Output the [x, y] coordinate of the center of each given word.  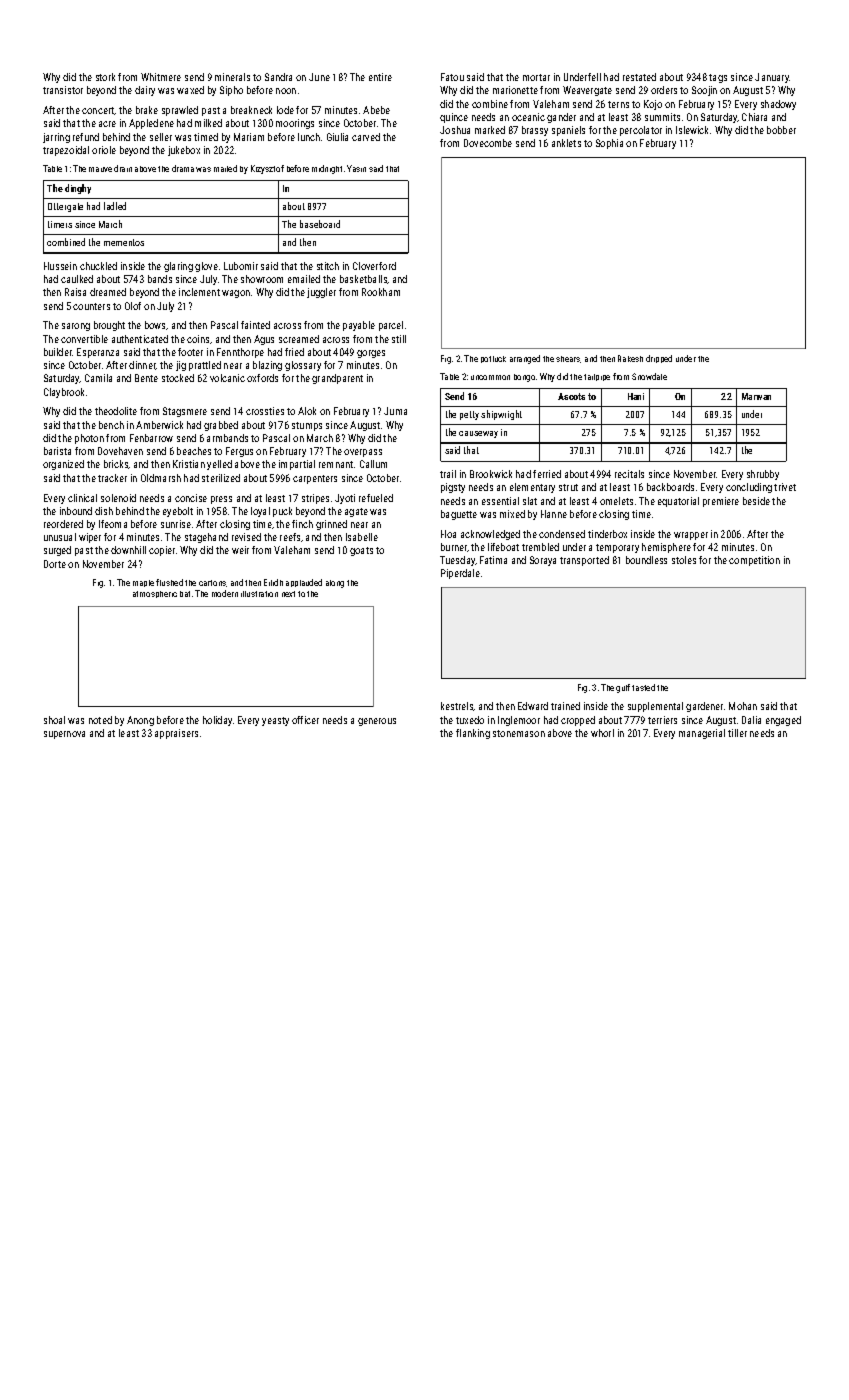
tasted [643, 687]
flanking [473, 734]
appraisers [176, 734]
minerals [232, 77]
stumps [307, 426]
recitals [629, 474]
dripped [659, 359]
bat [185, 594]
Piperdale [460, 574]
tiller [737, 733]
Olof [133, 306]
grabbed [221, 426]
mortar [536, 77]
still [399, 339]
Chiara [754, 117]
